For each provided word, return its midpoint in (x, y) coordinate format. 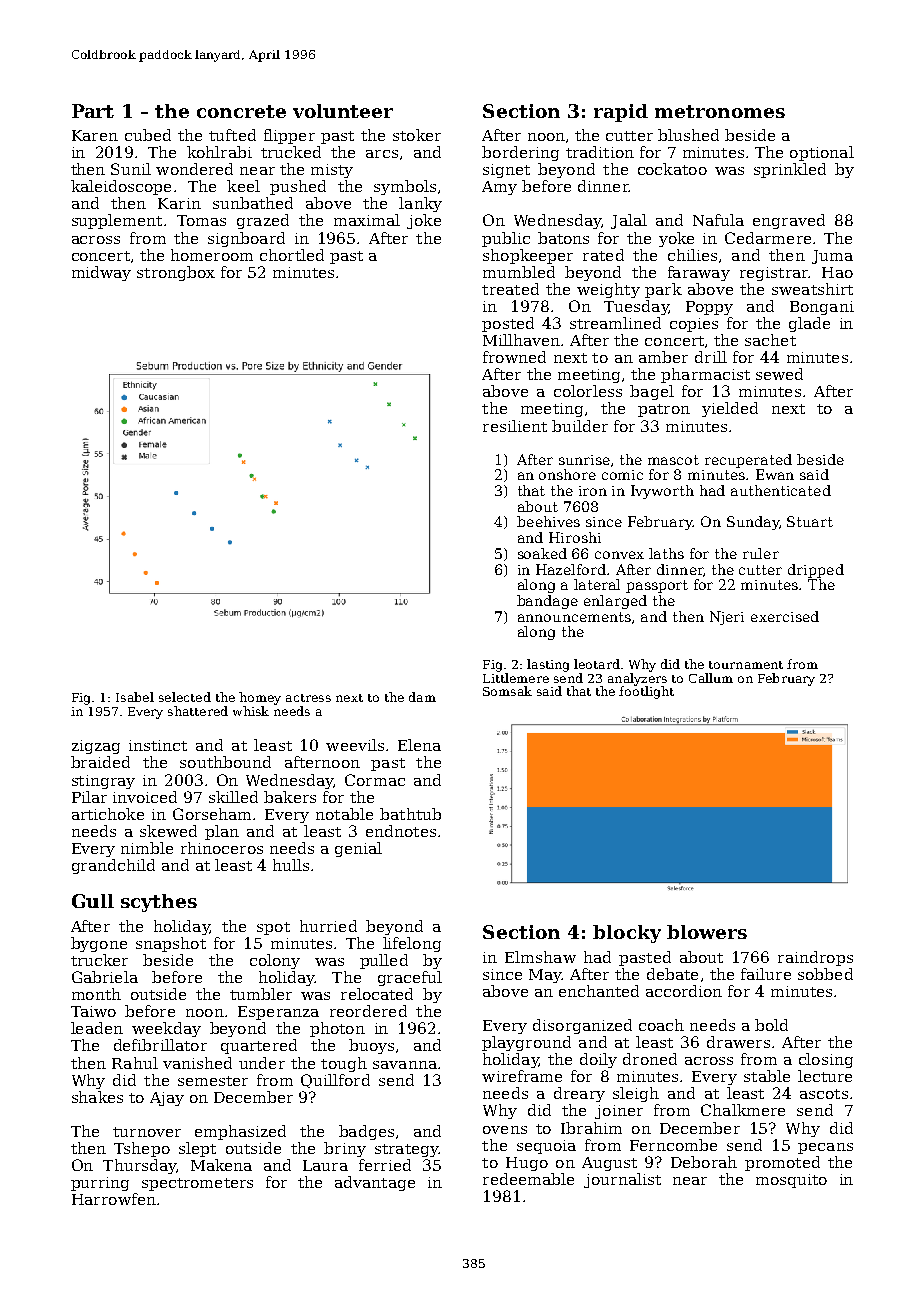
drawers (738, 1042)
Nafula (718, 220)
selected (185, 697)
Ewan (775, 474)
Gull (93, 901)
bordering (520, 153)
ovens (505, 1130)
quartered (259, 1046)
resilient (515, 426)
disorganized (582, 1026)
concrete (241, 111)
